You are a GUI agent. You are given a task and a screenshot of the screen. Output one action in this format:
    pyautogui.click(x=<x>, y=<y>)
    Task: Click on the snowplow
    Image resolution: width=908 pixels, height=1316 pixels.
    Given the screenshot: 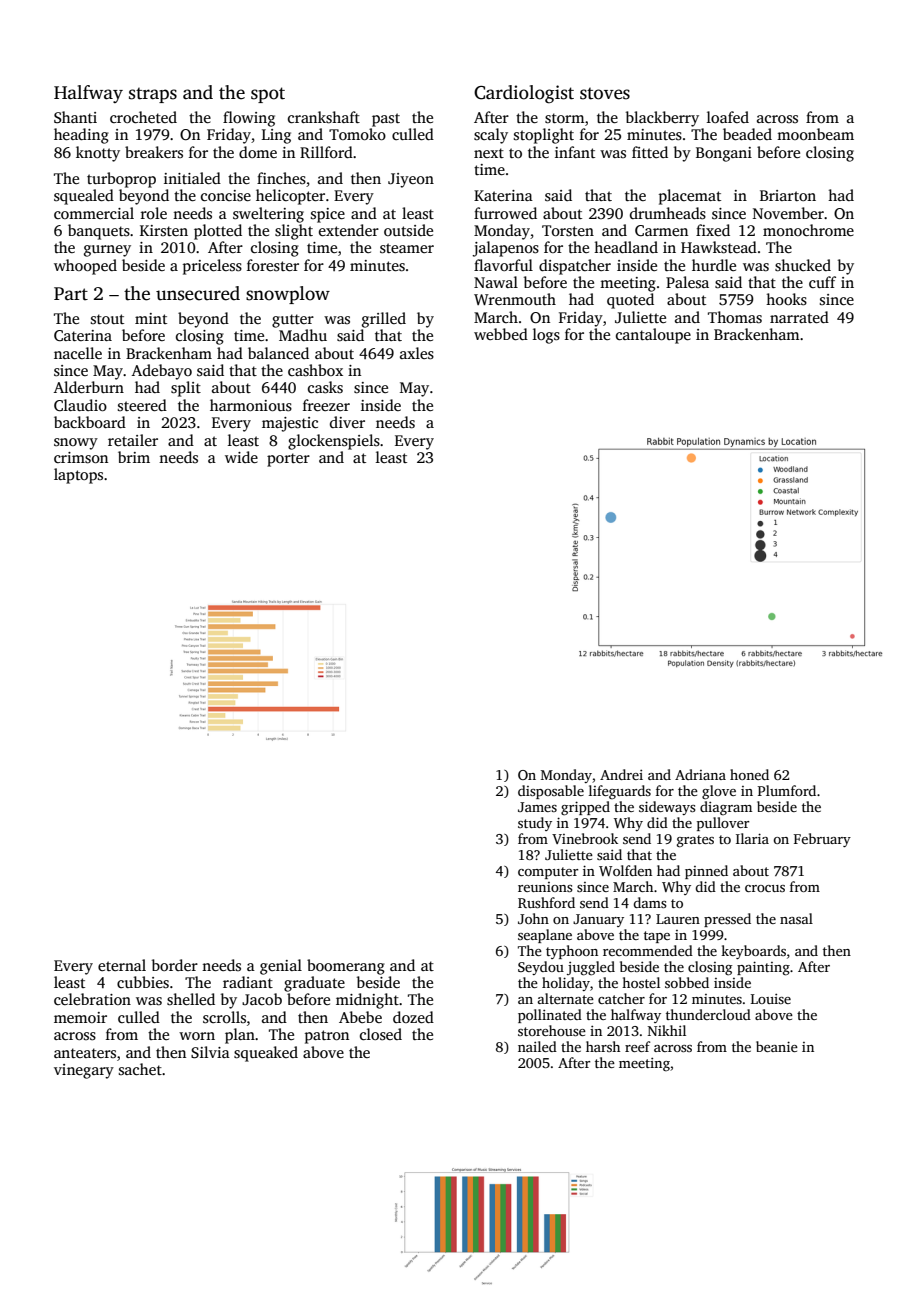 What is the action you would take?
    pyautogui.click(x=288, y=295)
